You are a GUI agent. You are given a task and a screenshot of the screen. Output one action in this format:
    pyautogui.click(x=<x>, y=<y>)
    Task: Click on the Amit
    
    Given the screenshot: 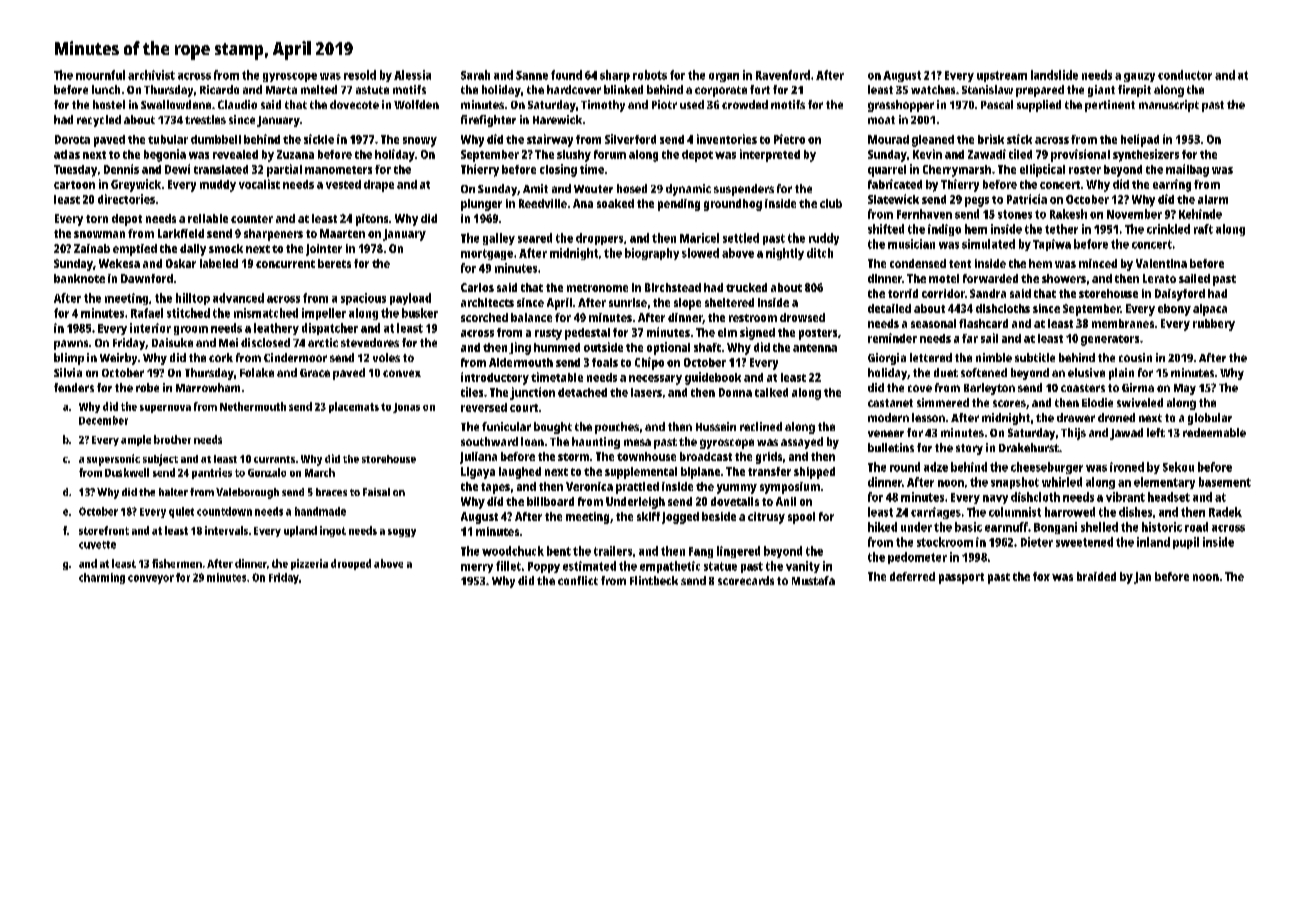 What is the action you would take?
    pyautogui.click(x=535, y=188)
